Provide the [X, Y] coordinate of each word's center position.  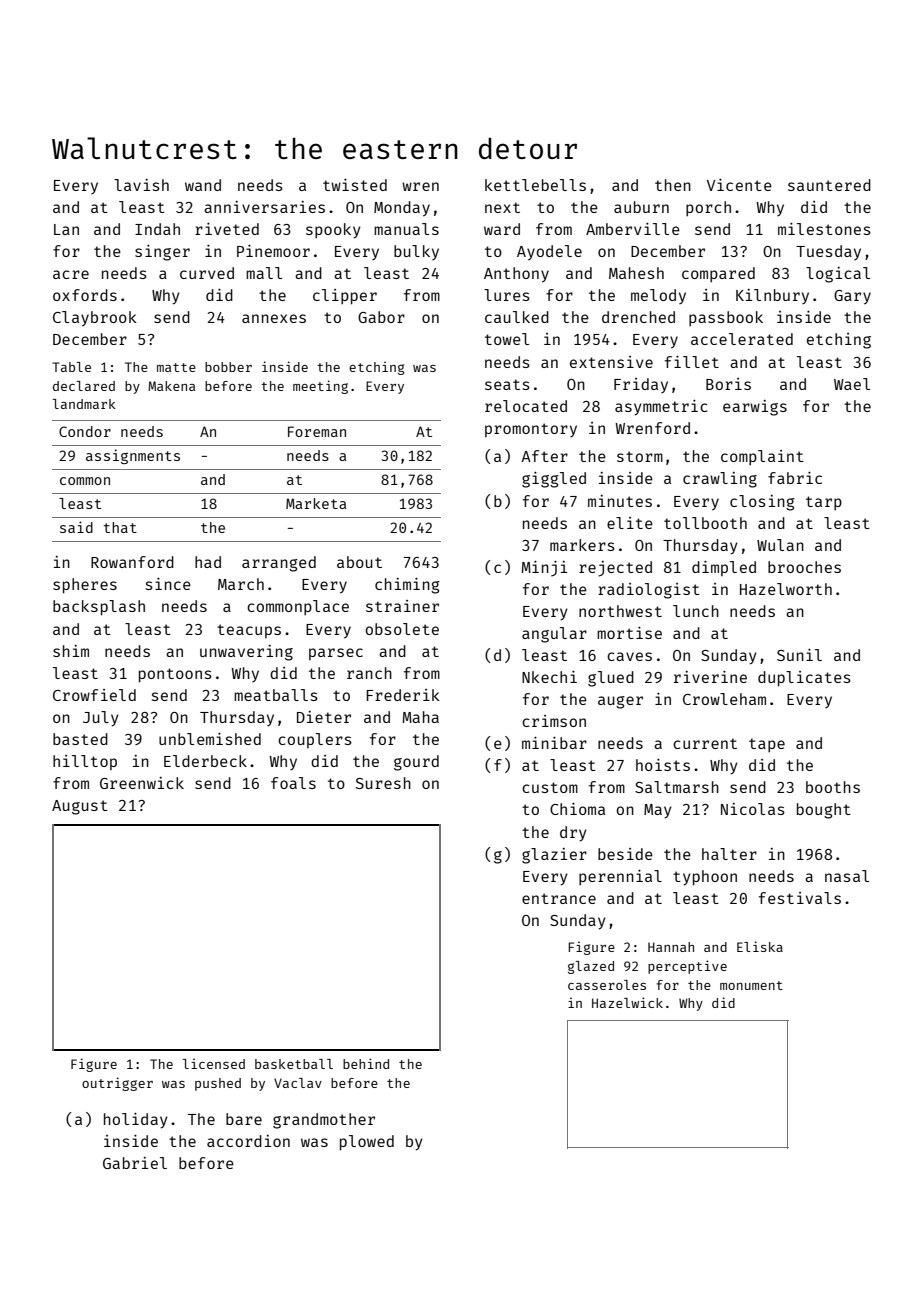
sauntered [829, 185]
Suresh [383, 783]
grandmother [324, 1121]
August [80, 807]
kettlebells [535, 185]
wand [203, 185]
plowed [367, 1143]
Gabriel [135, 1163]
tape [767, 745]
